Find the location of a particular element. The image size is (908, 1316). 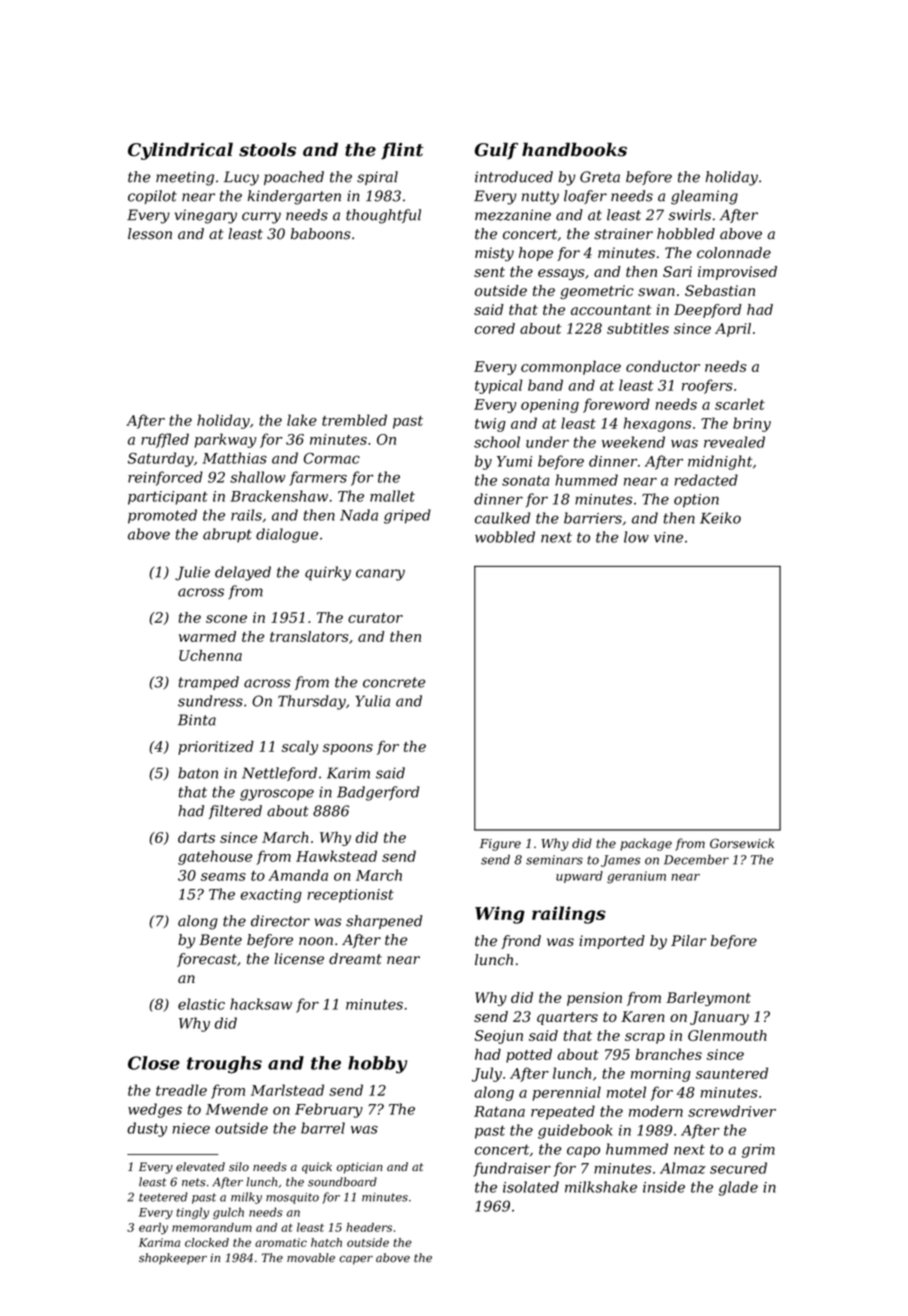

nutty is located at coordinates (540, 198).
